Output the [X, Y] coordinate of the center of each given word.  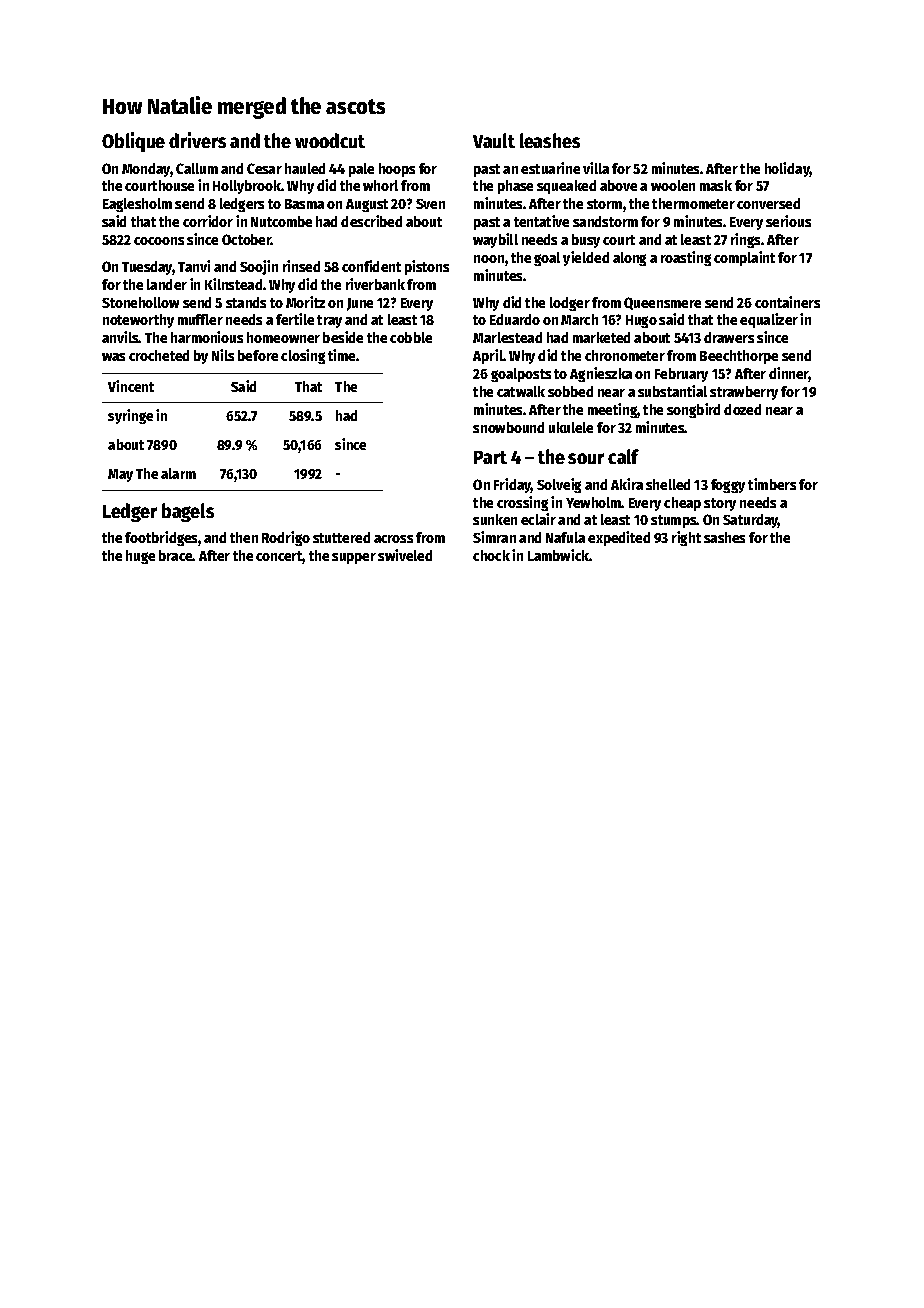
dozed [742, 409]
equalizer [769, 320]
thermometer [693, 203]
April [488, 356]
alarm [178, 473]
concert [279, 557]
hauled [305, 168]
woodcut [330, 140]
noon [489, 259]
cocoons [159, 241]
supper [354, 558]
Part [490, 457]
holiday [787, 169]
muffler [200, 319]
